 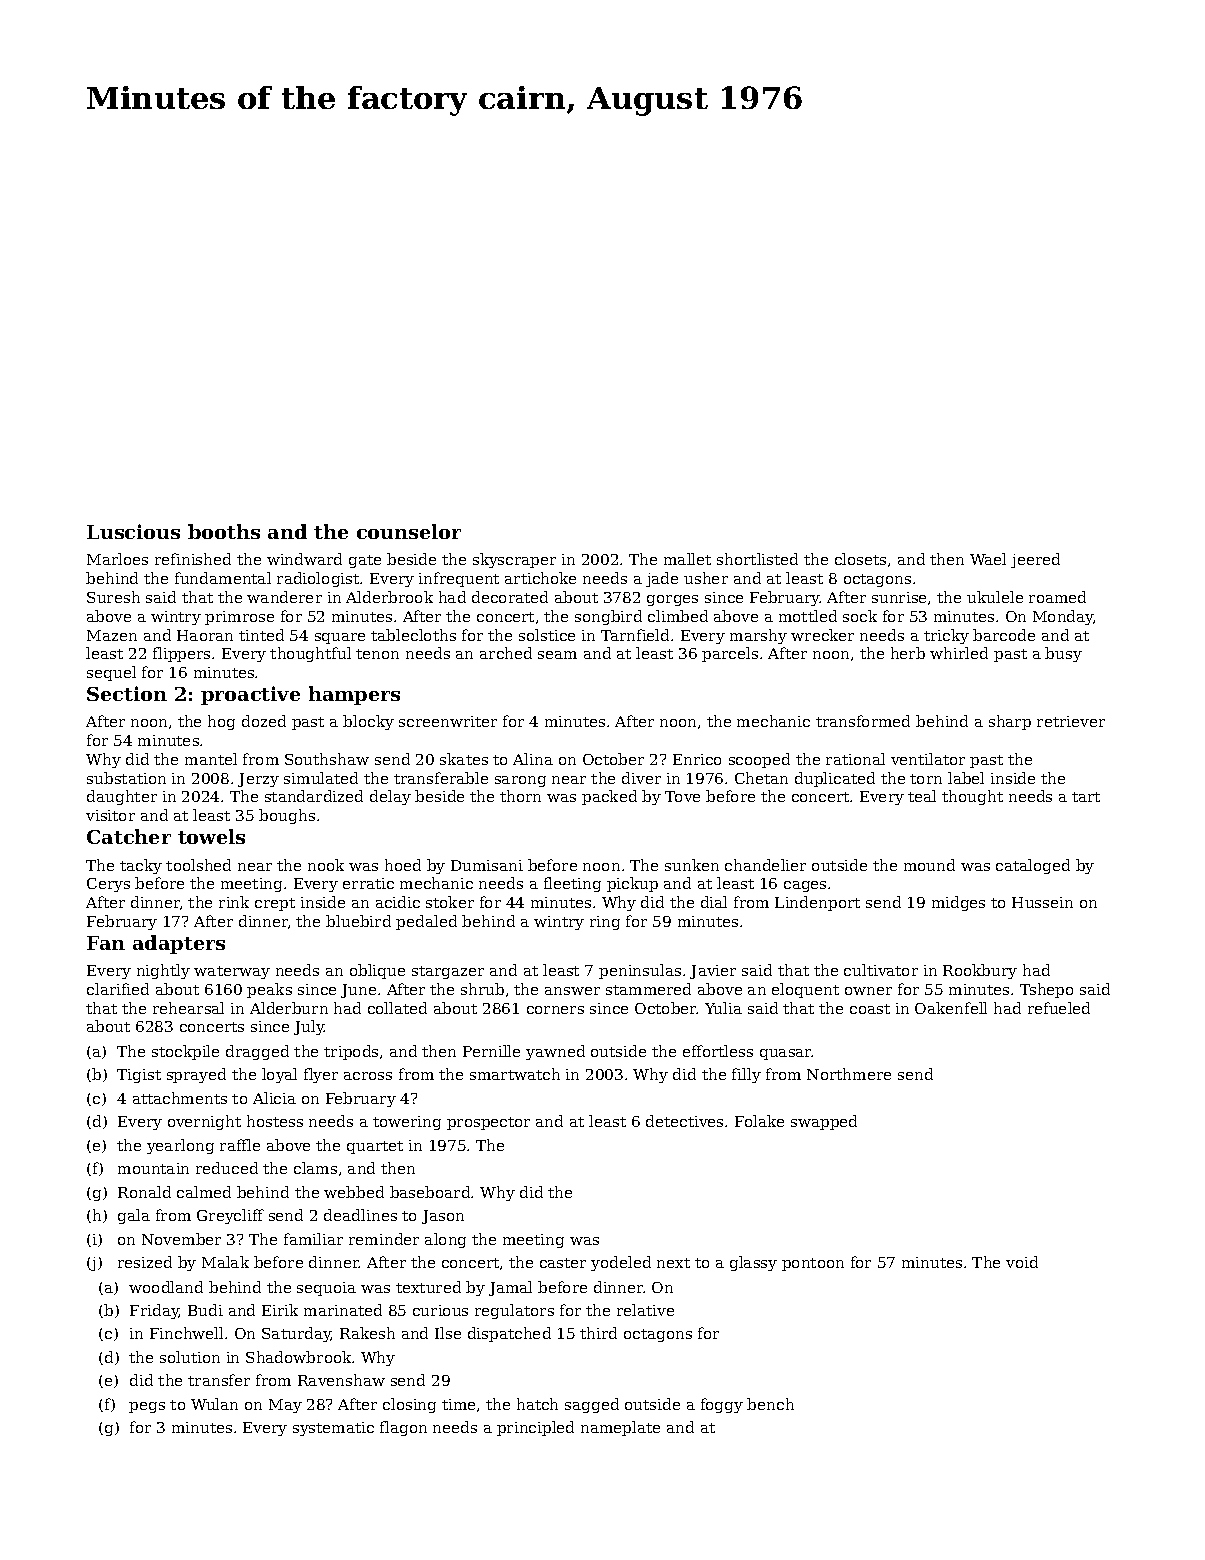 What do you see at coordinates (822, 635) in the screenshot?
I see `wrecker` at bounding box center [822, 635].
